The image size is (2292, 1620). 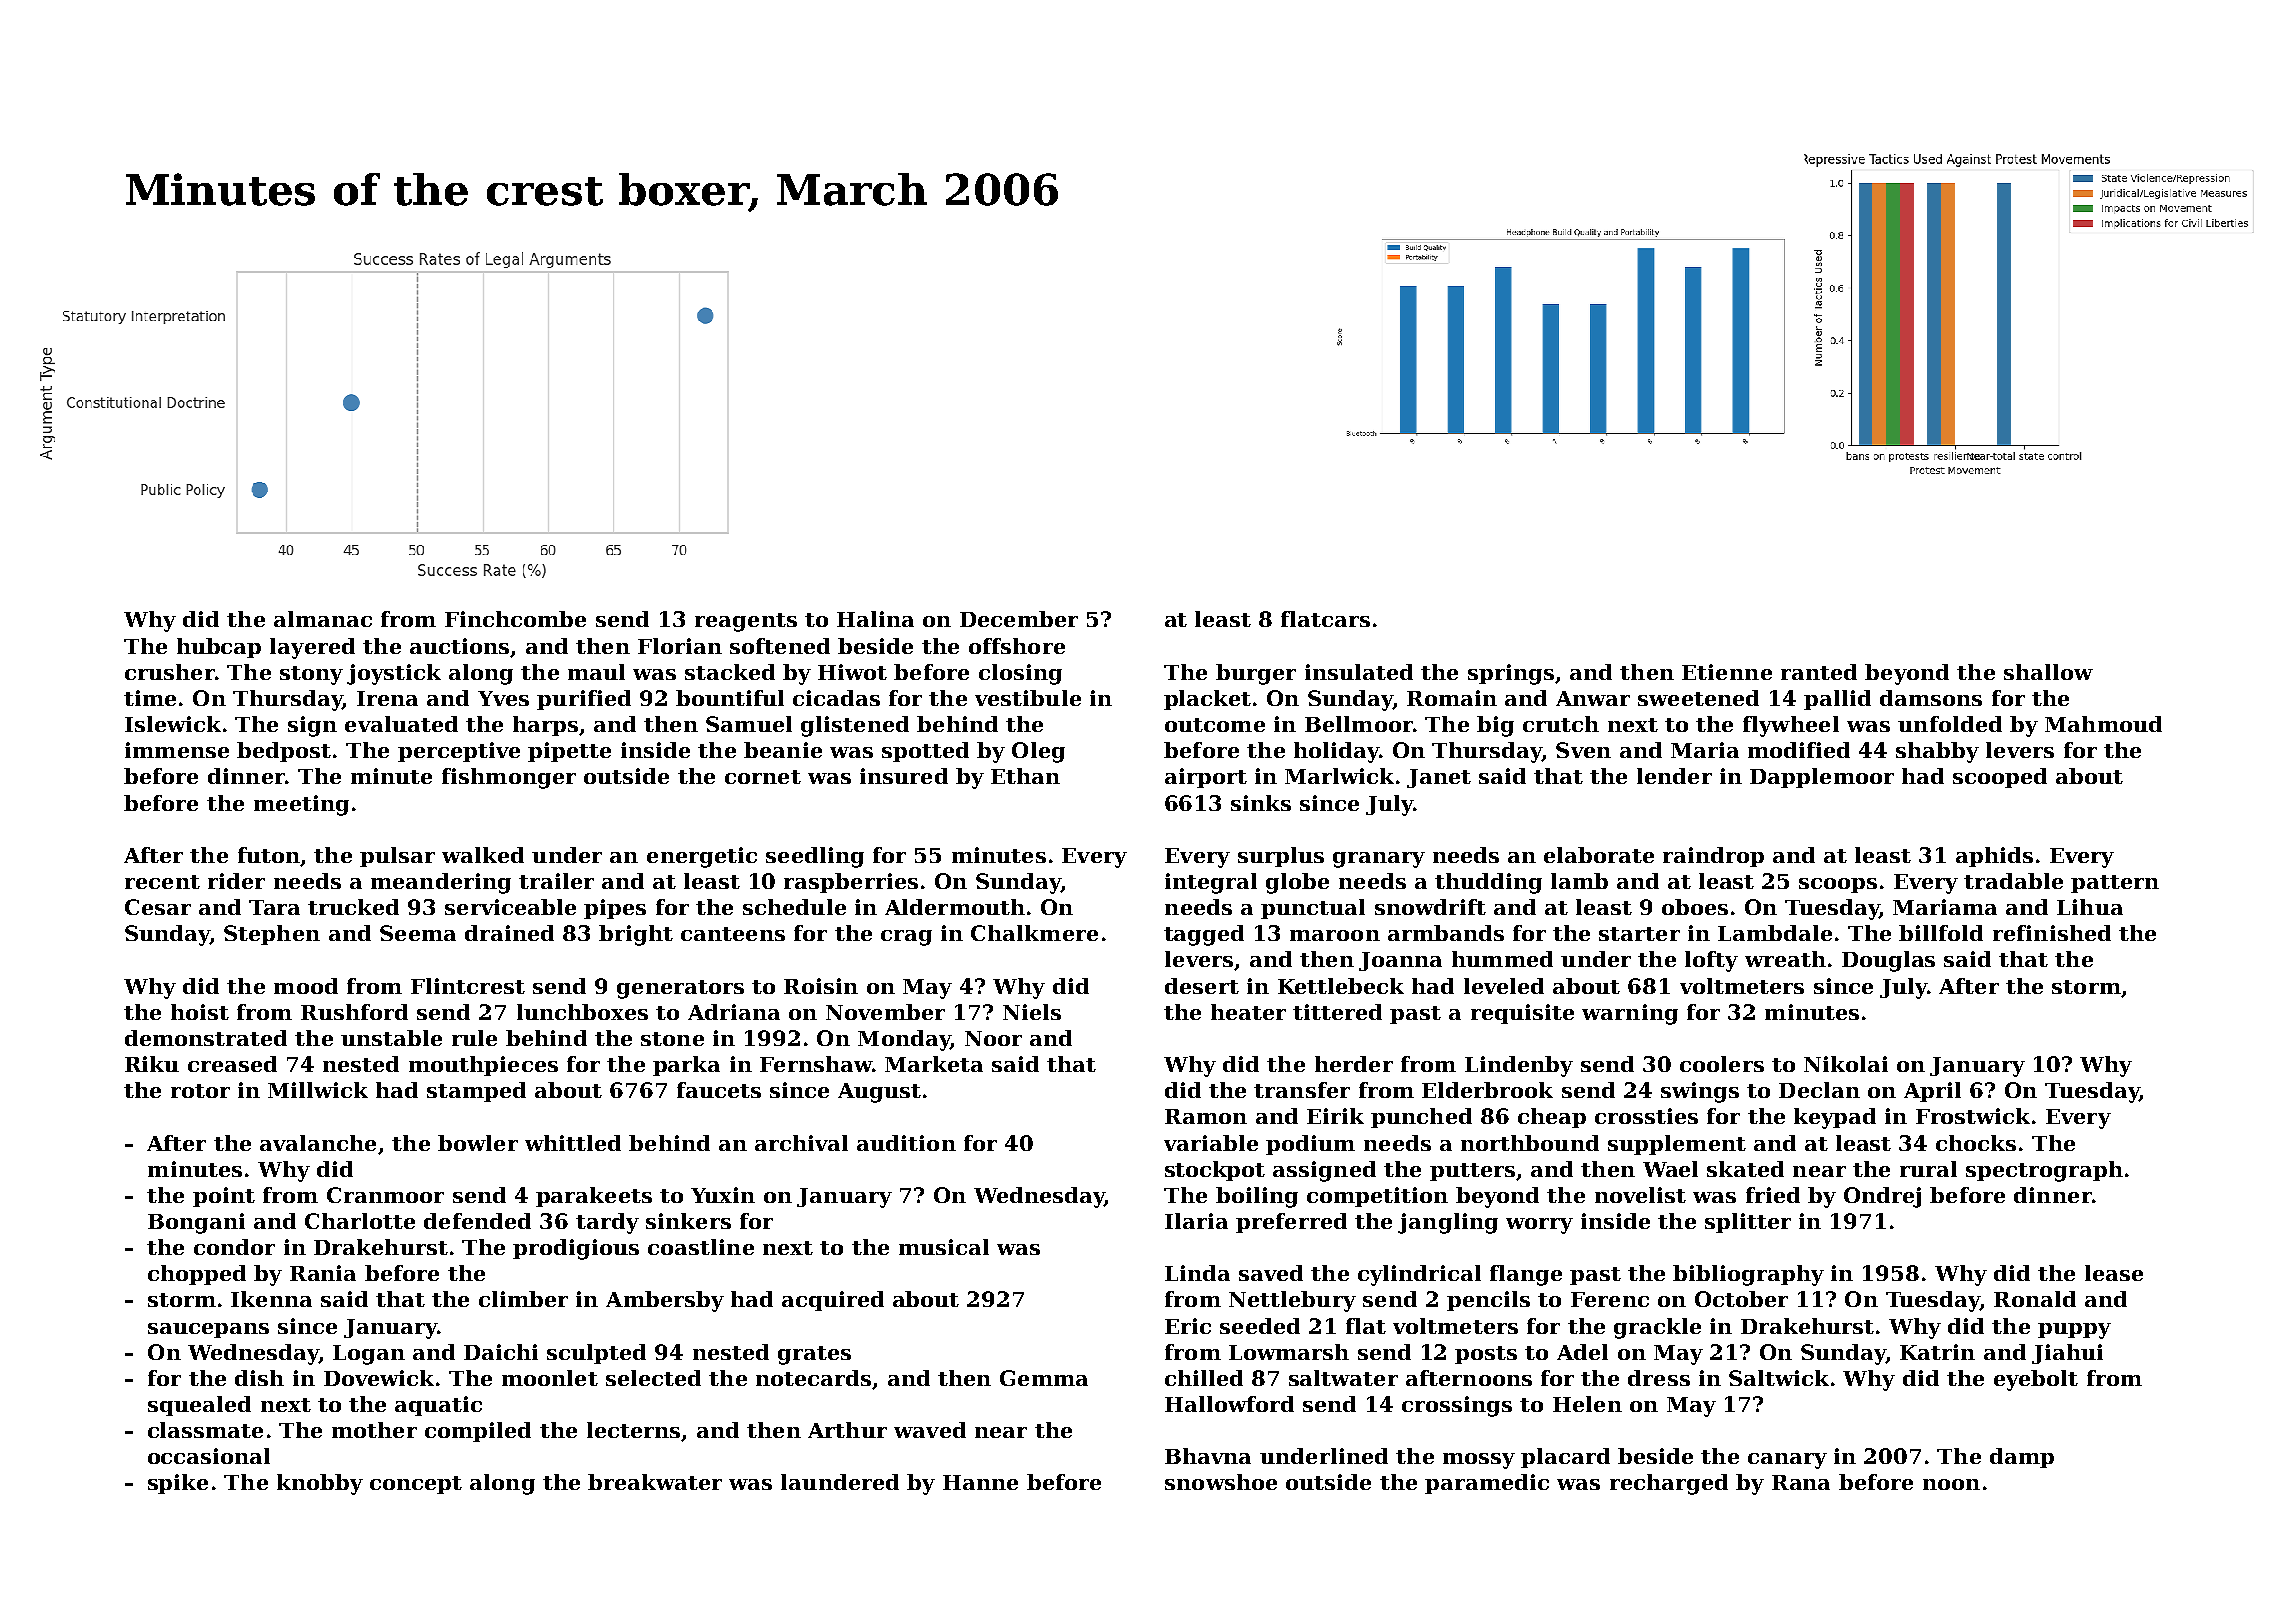 I want to click on crag, so click(x=906, y=938).
